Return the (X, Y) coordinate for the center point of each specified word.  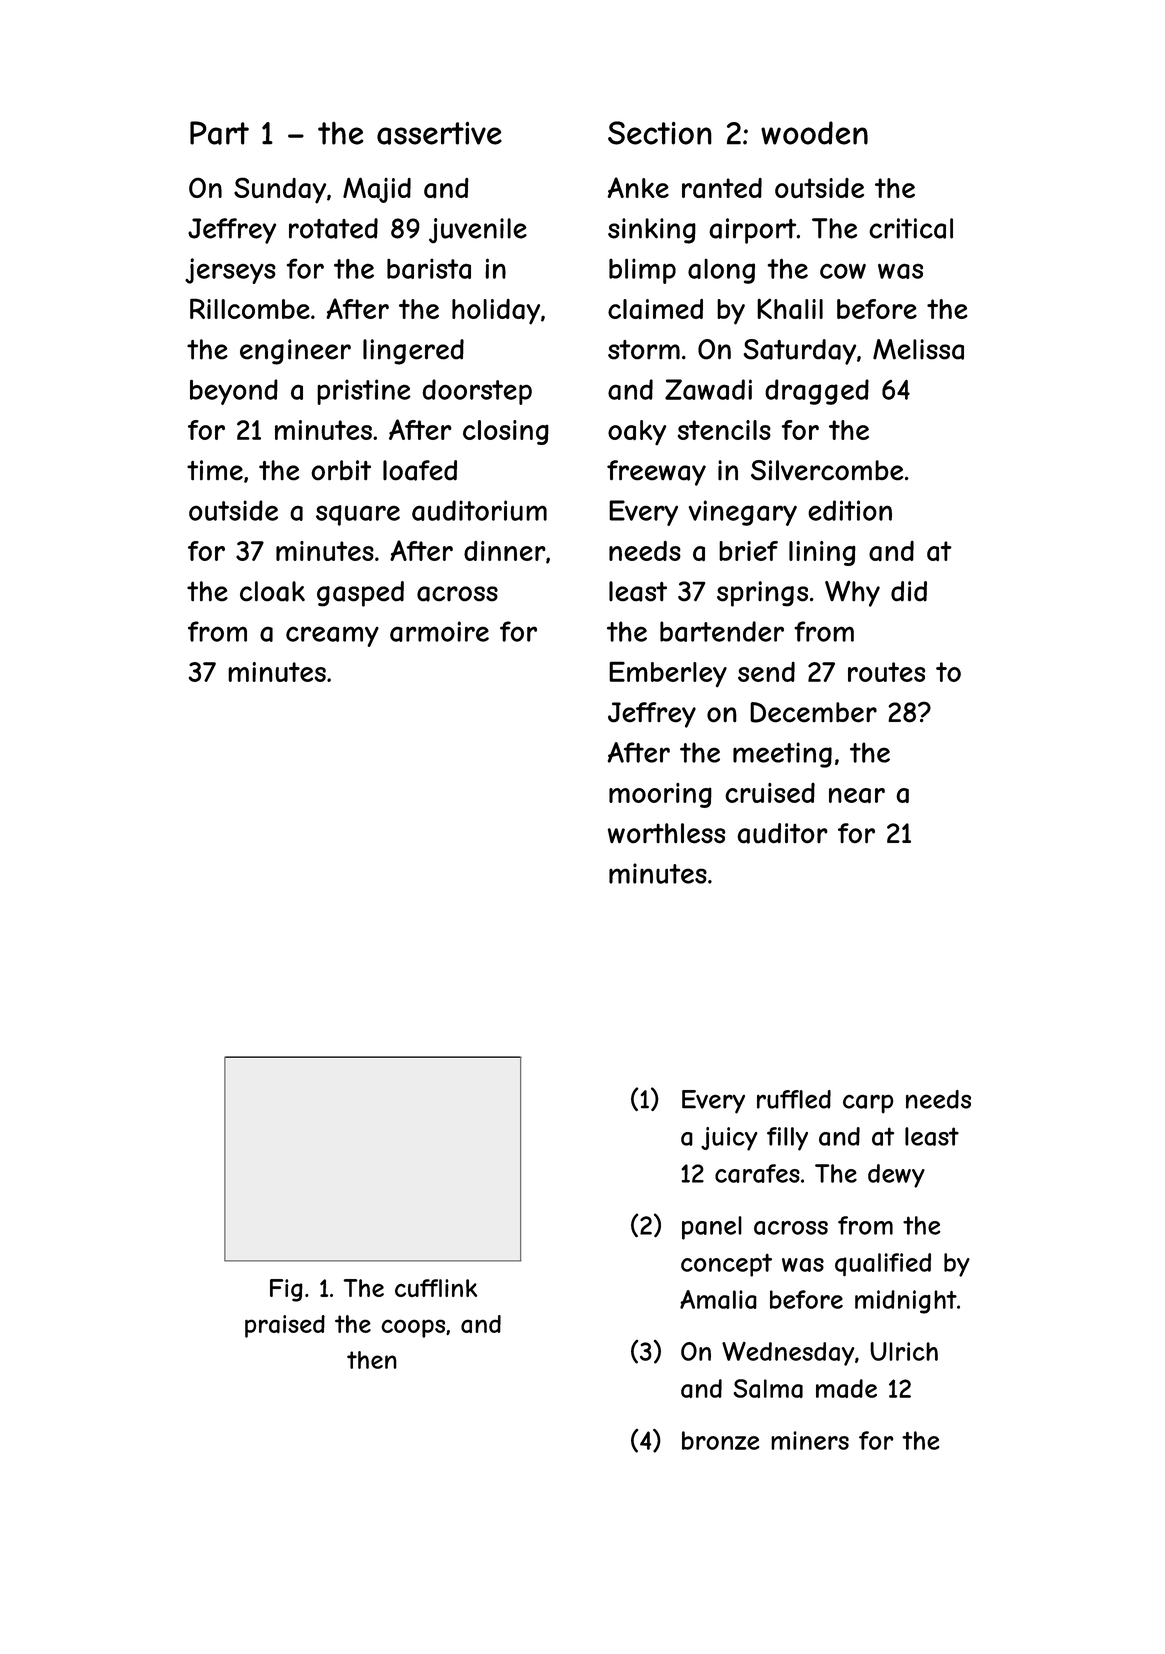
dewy (896, 1176)
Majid (377, 190)
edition (850, 510)
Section (660, 133)
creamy (332, 636)
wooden (814, 133)
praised (285, 1326)
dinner (505, 551)
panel (712, 1228)
